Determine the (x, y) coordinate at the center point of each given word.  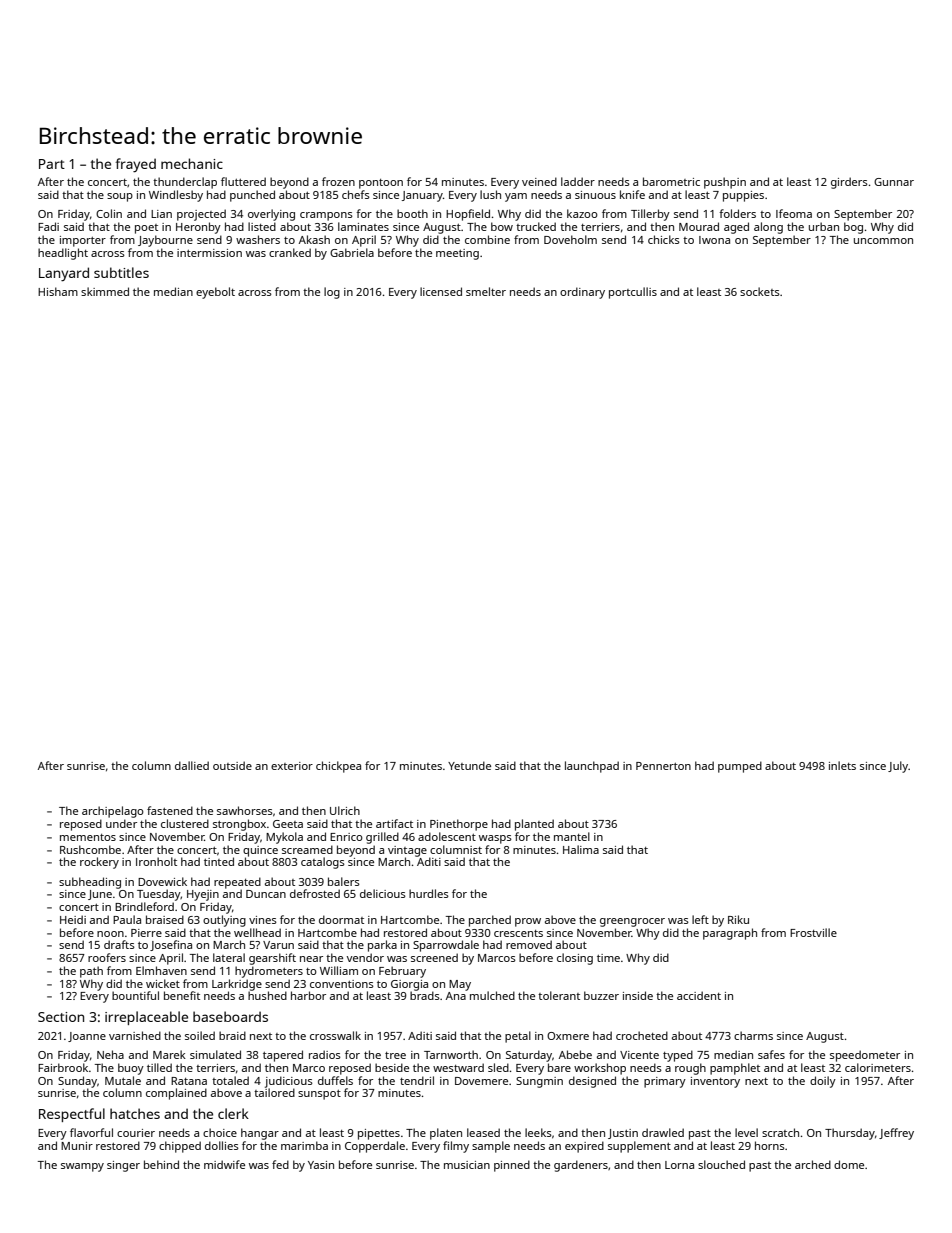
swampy (82, 1167)
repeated (237, 883)
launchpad (592, 767)
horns (770, 1145)
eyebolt (215, 293)
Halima (581, 849)
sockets (760, 291)
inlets (842, 765)
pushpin (725, 183)
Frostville (813, 932)
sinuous (595, 195)
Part (52, 164)
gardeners (581, 1166)
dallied (192, 765)
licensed (441, 291)
